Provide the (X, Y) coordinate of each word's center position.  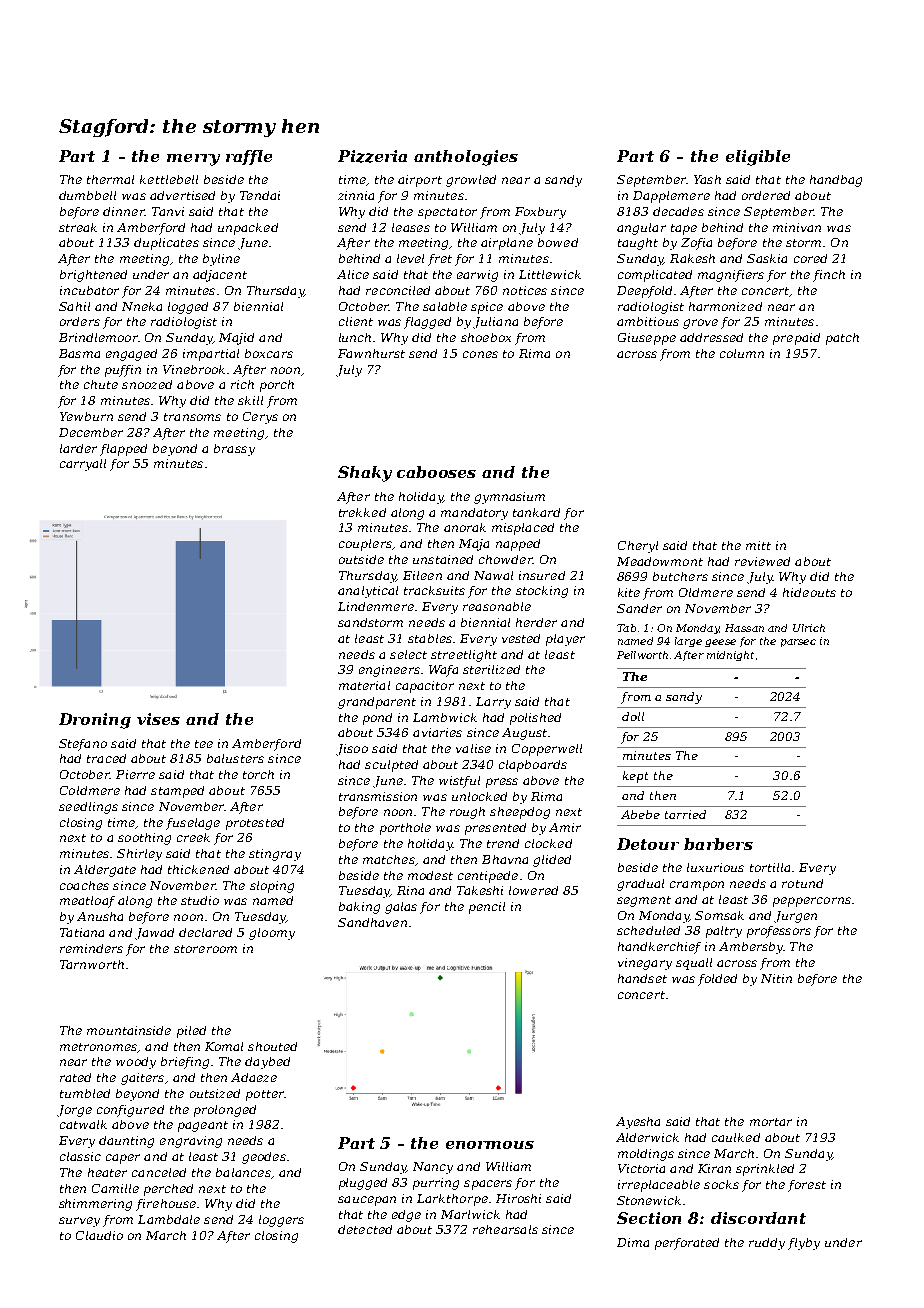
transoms (192, 417)
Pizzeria (372, 156)
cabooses (436, 472)
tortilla (770, 867)
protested (255, 824)
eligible (758, 158)
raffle (249, 157)
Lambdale (169, 1219)
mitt (758, 545)
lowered (533, 890)
